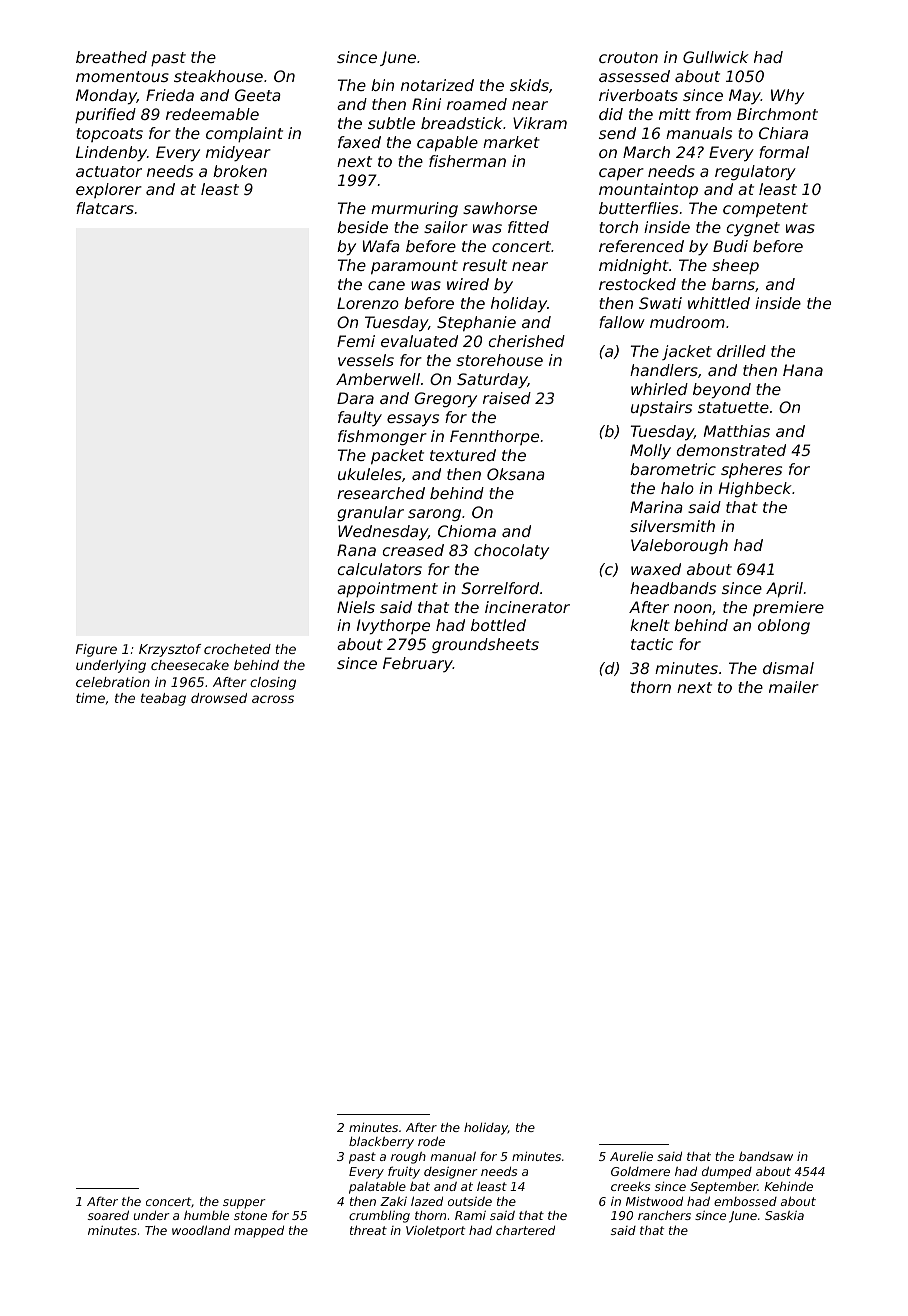 The height and width of the image is (1316, 908). Describe the element at coordinates (381, 1142) in the image. I see `blackberry` at that location.
